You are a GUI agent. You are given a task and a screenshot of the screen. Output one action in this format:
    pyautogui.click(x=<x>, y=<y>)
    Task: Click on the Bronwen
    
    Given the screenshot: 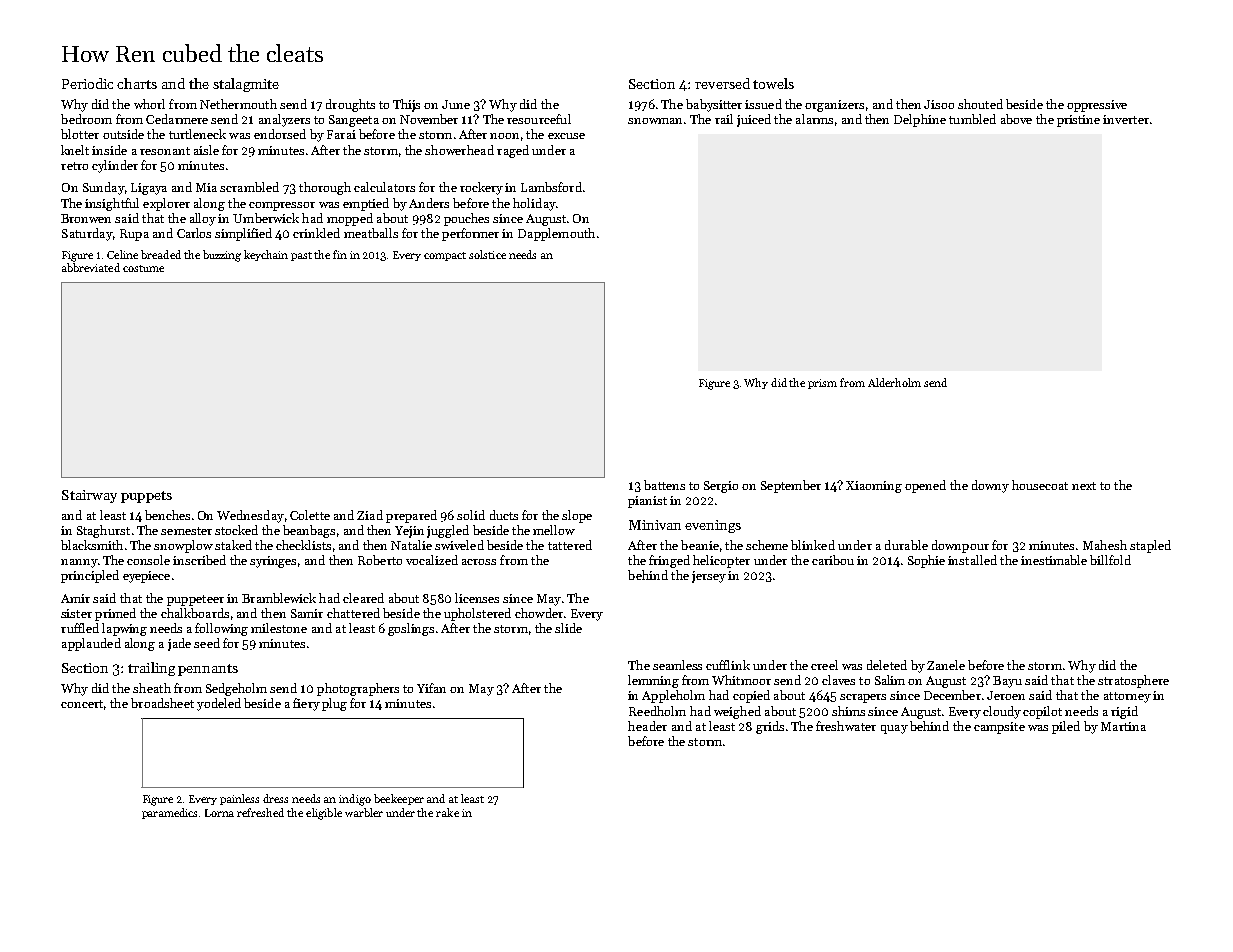 What is the action you would take?
    pyautogui.click(x=86, y=218)
